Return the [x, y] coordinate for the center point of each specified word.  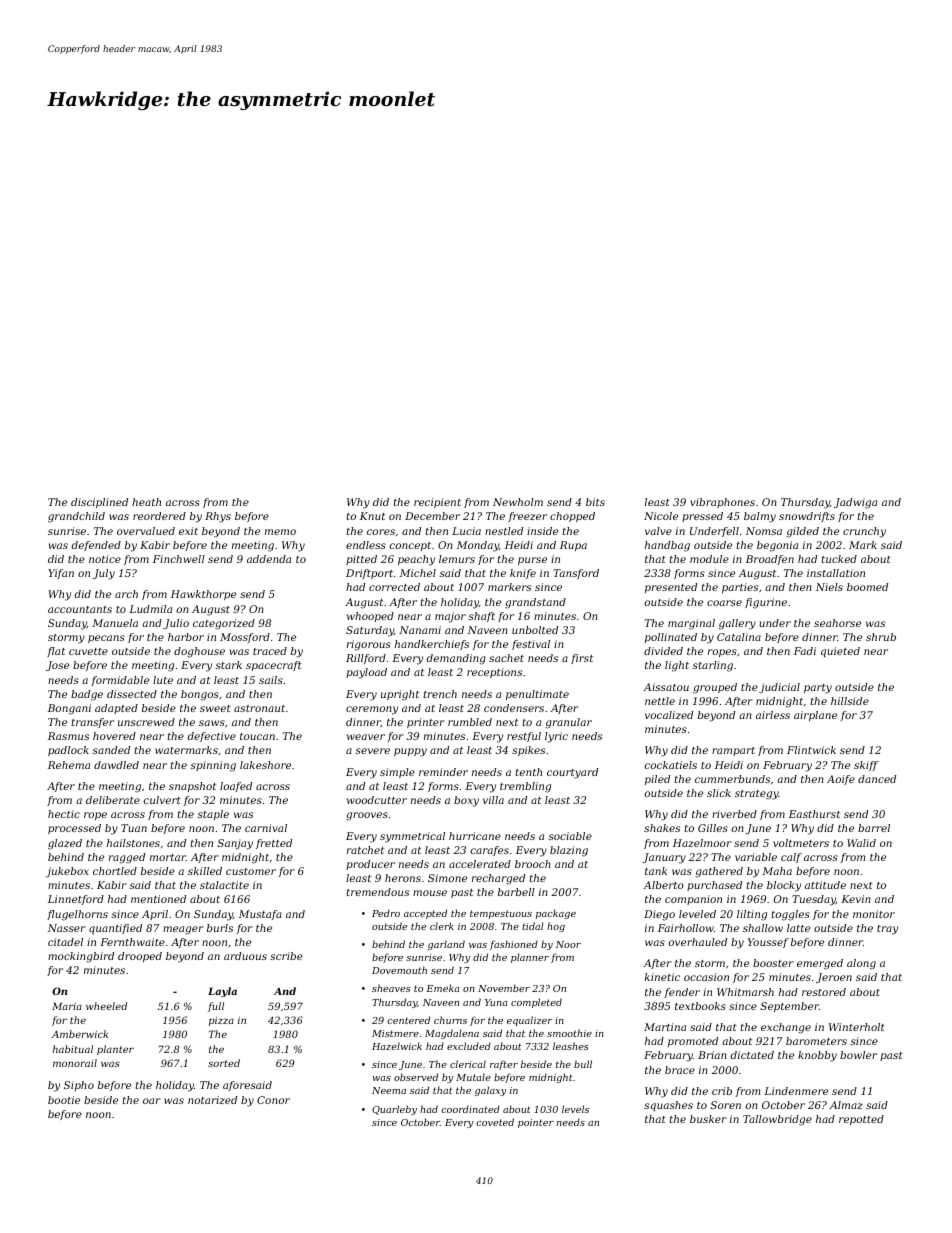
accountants [80, 609]
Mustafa [260, 915]
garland [446, 945]
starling [713, 666]
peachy [416, 560]
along [861, 964]
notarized [212, 1100]
